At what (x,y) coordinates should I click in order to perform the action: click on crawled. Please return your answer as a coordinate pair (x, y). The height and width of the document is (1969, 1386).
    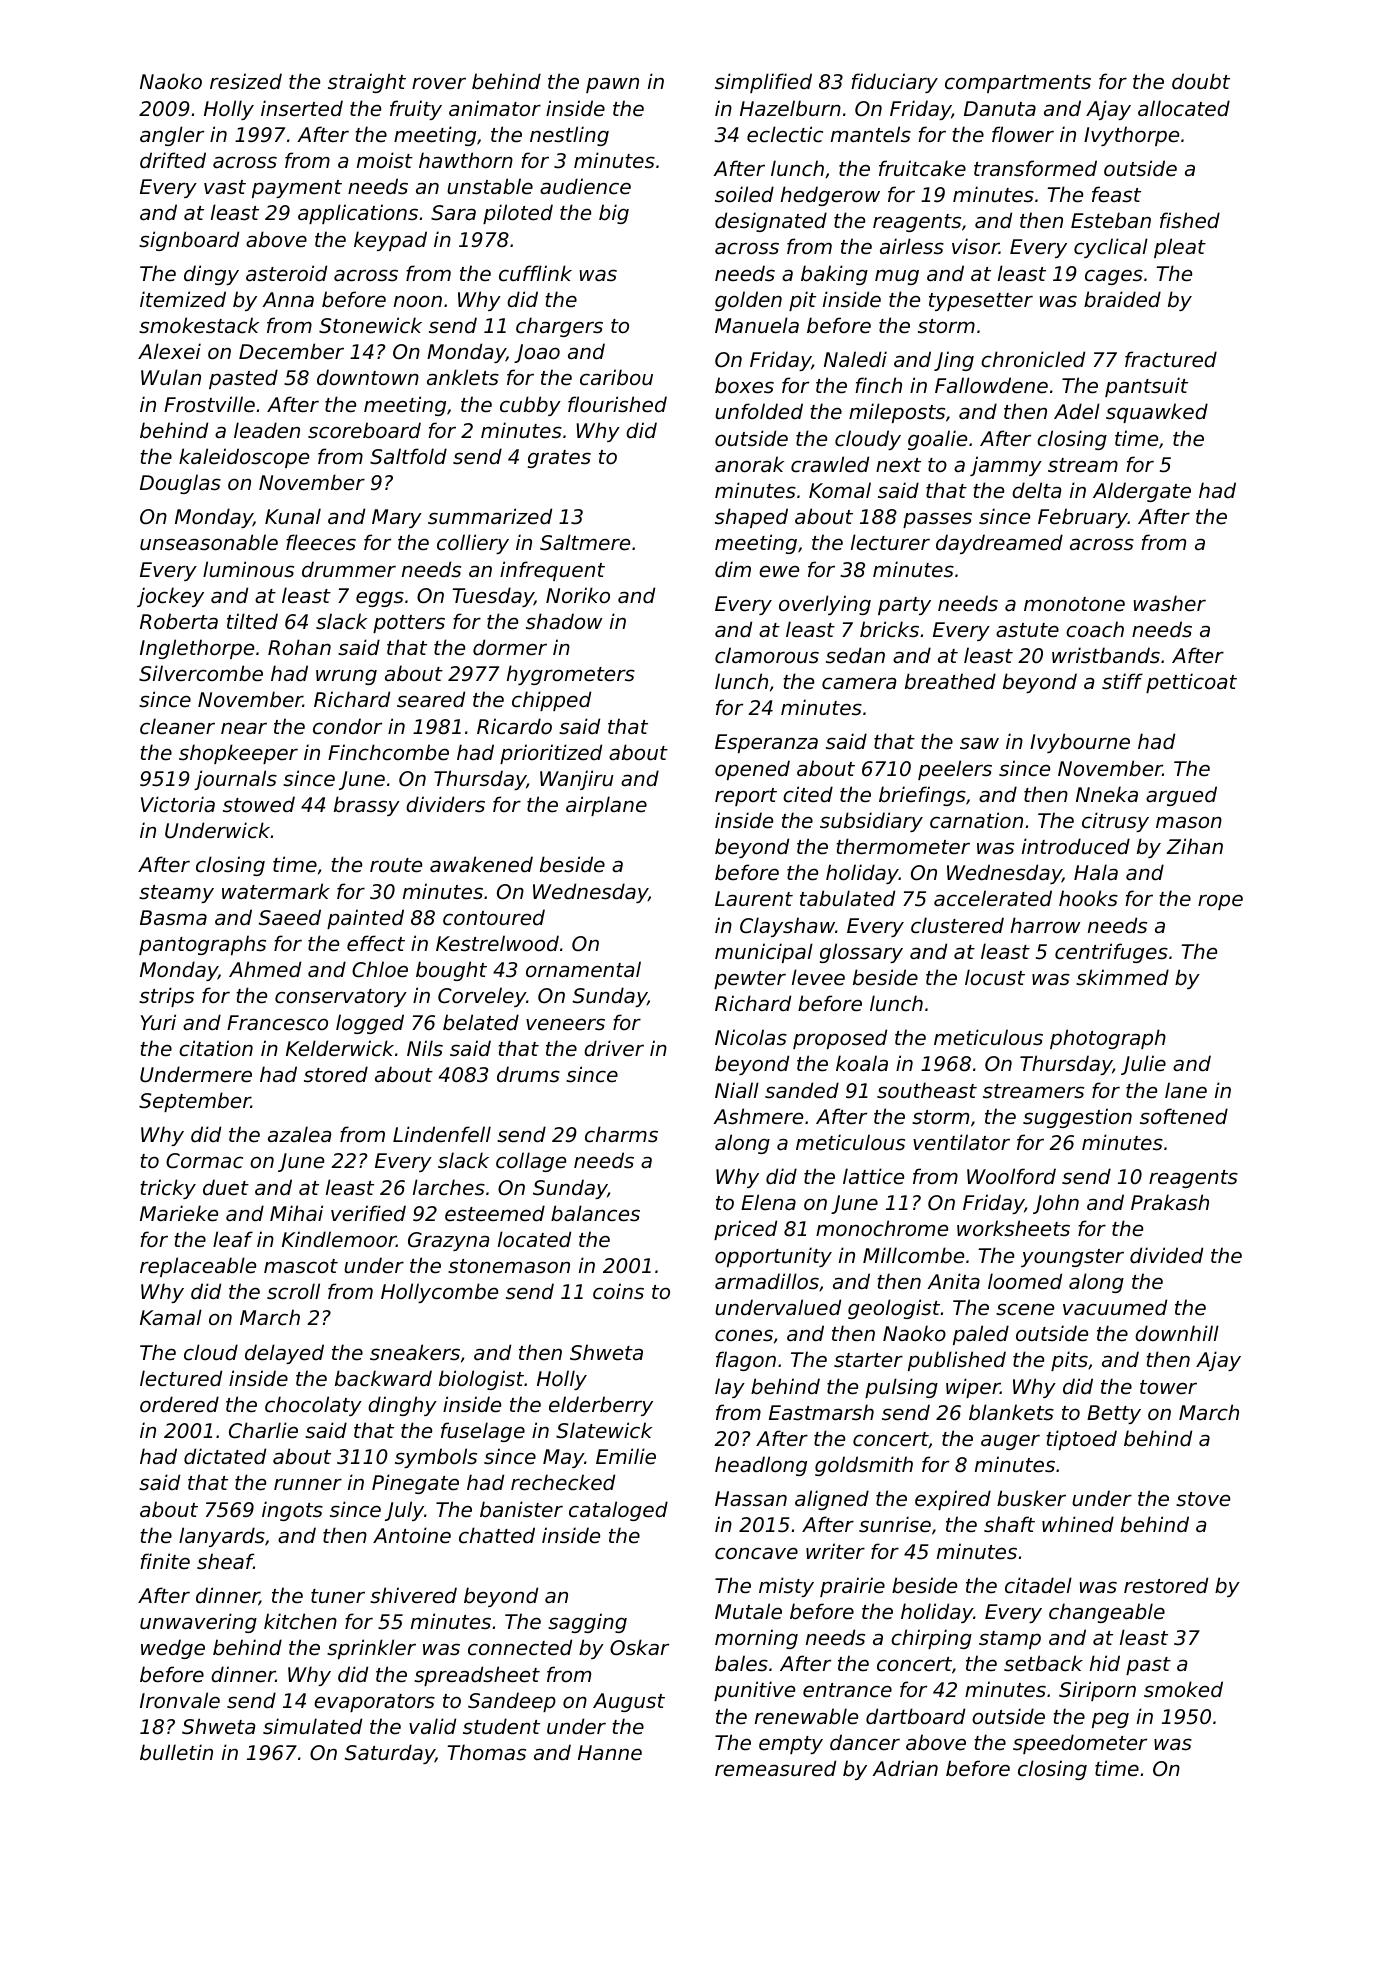
    Looking at the image, I should click on (830, 464).
